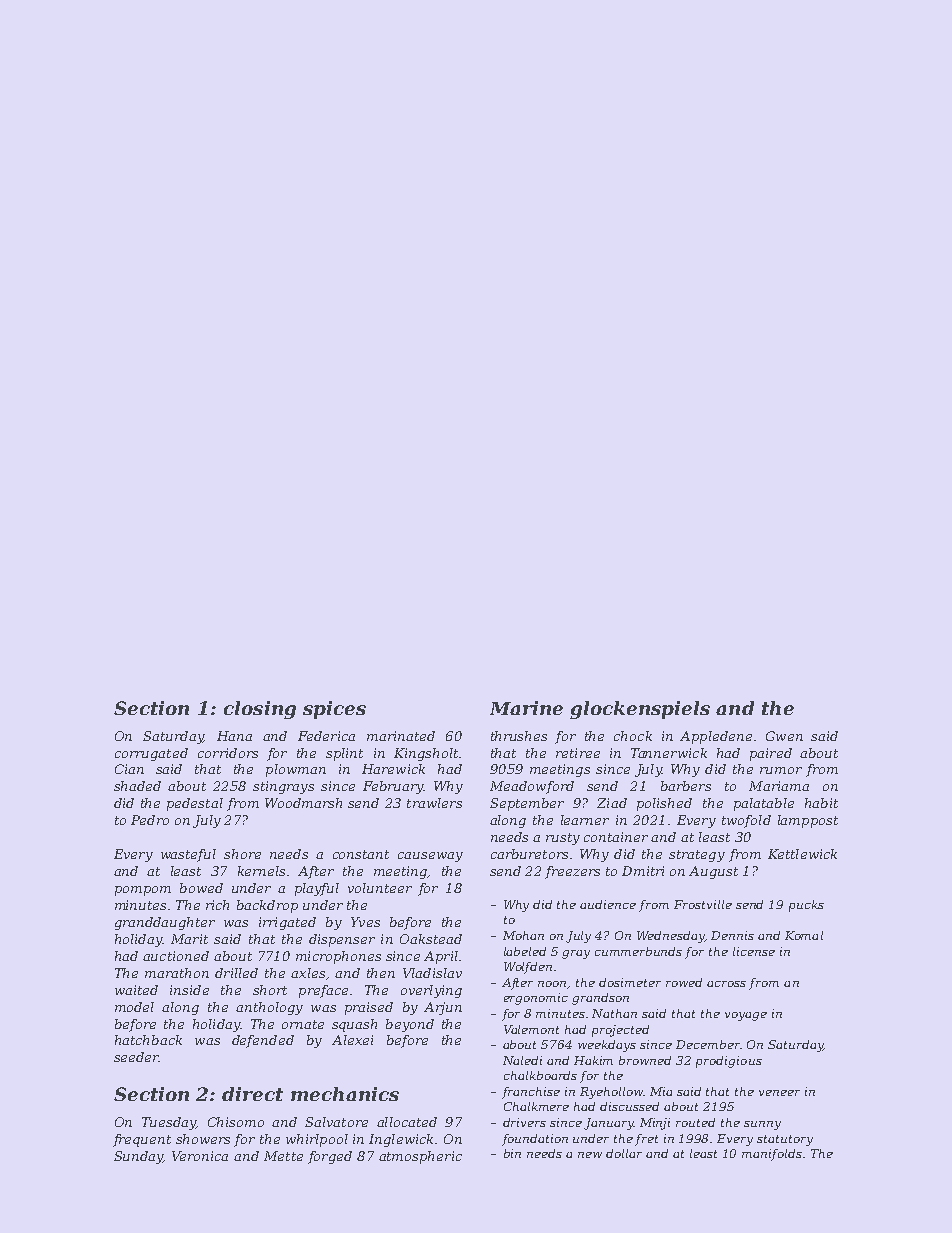 The image size is (952, 1233). Describe the element at coordinates (726, 984) in the screenshot. I see `across` at that location.
